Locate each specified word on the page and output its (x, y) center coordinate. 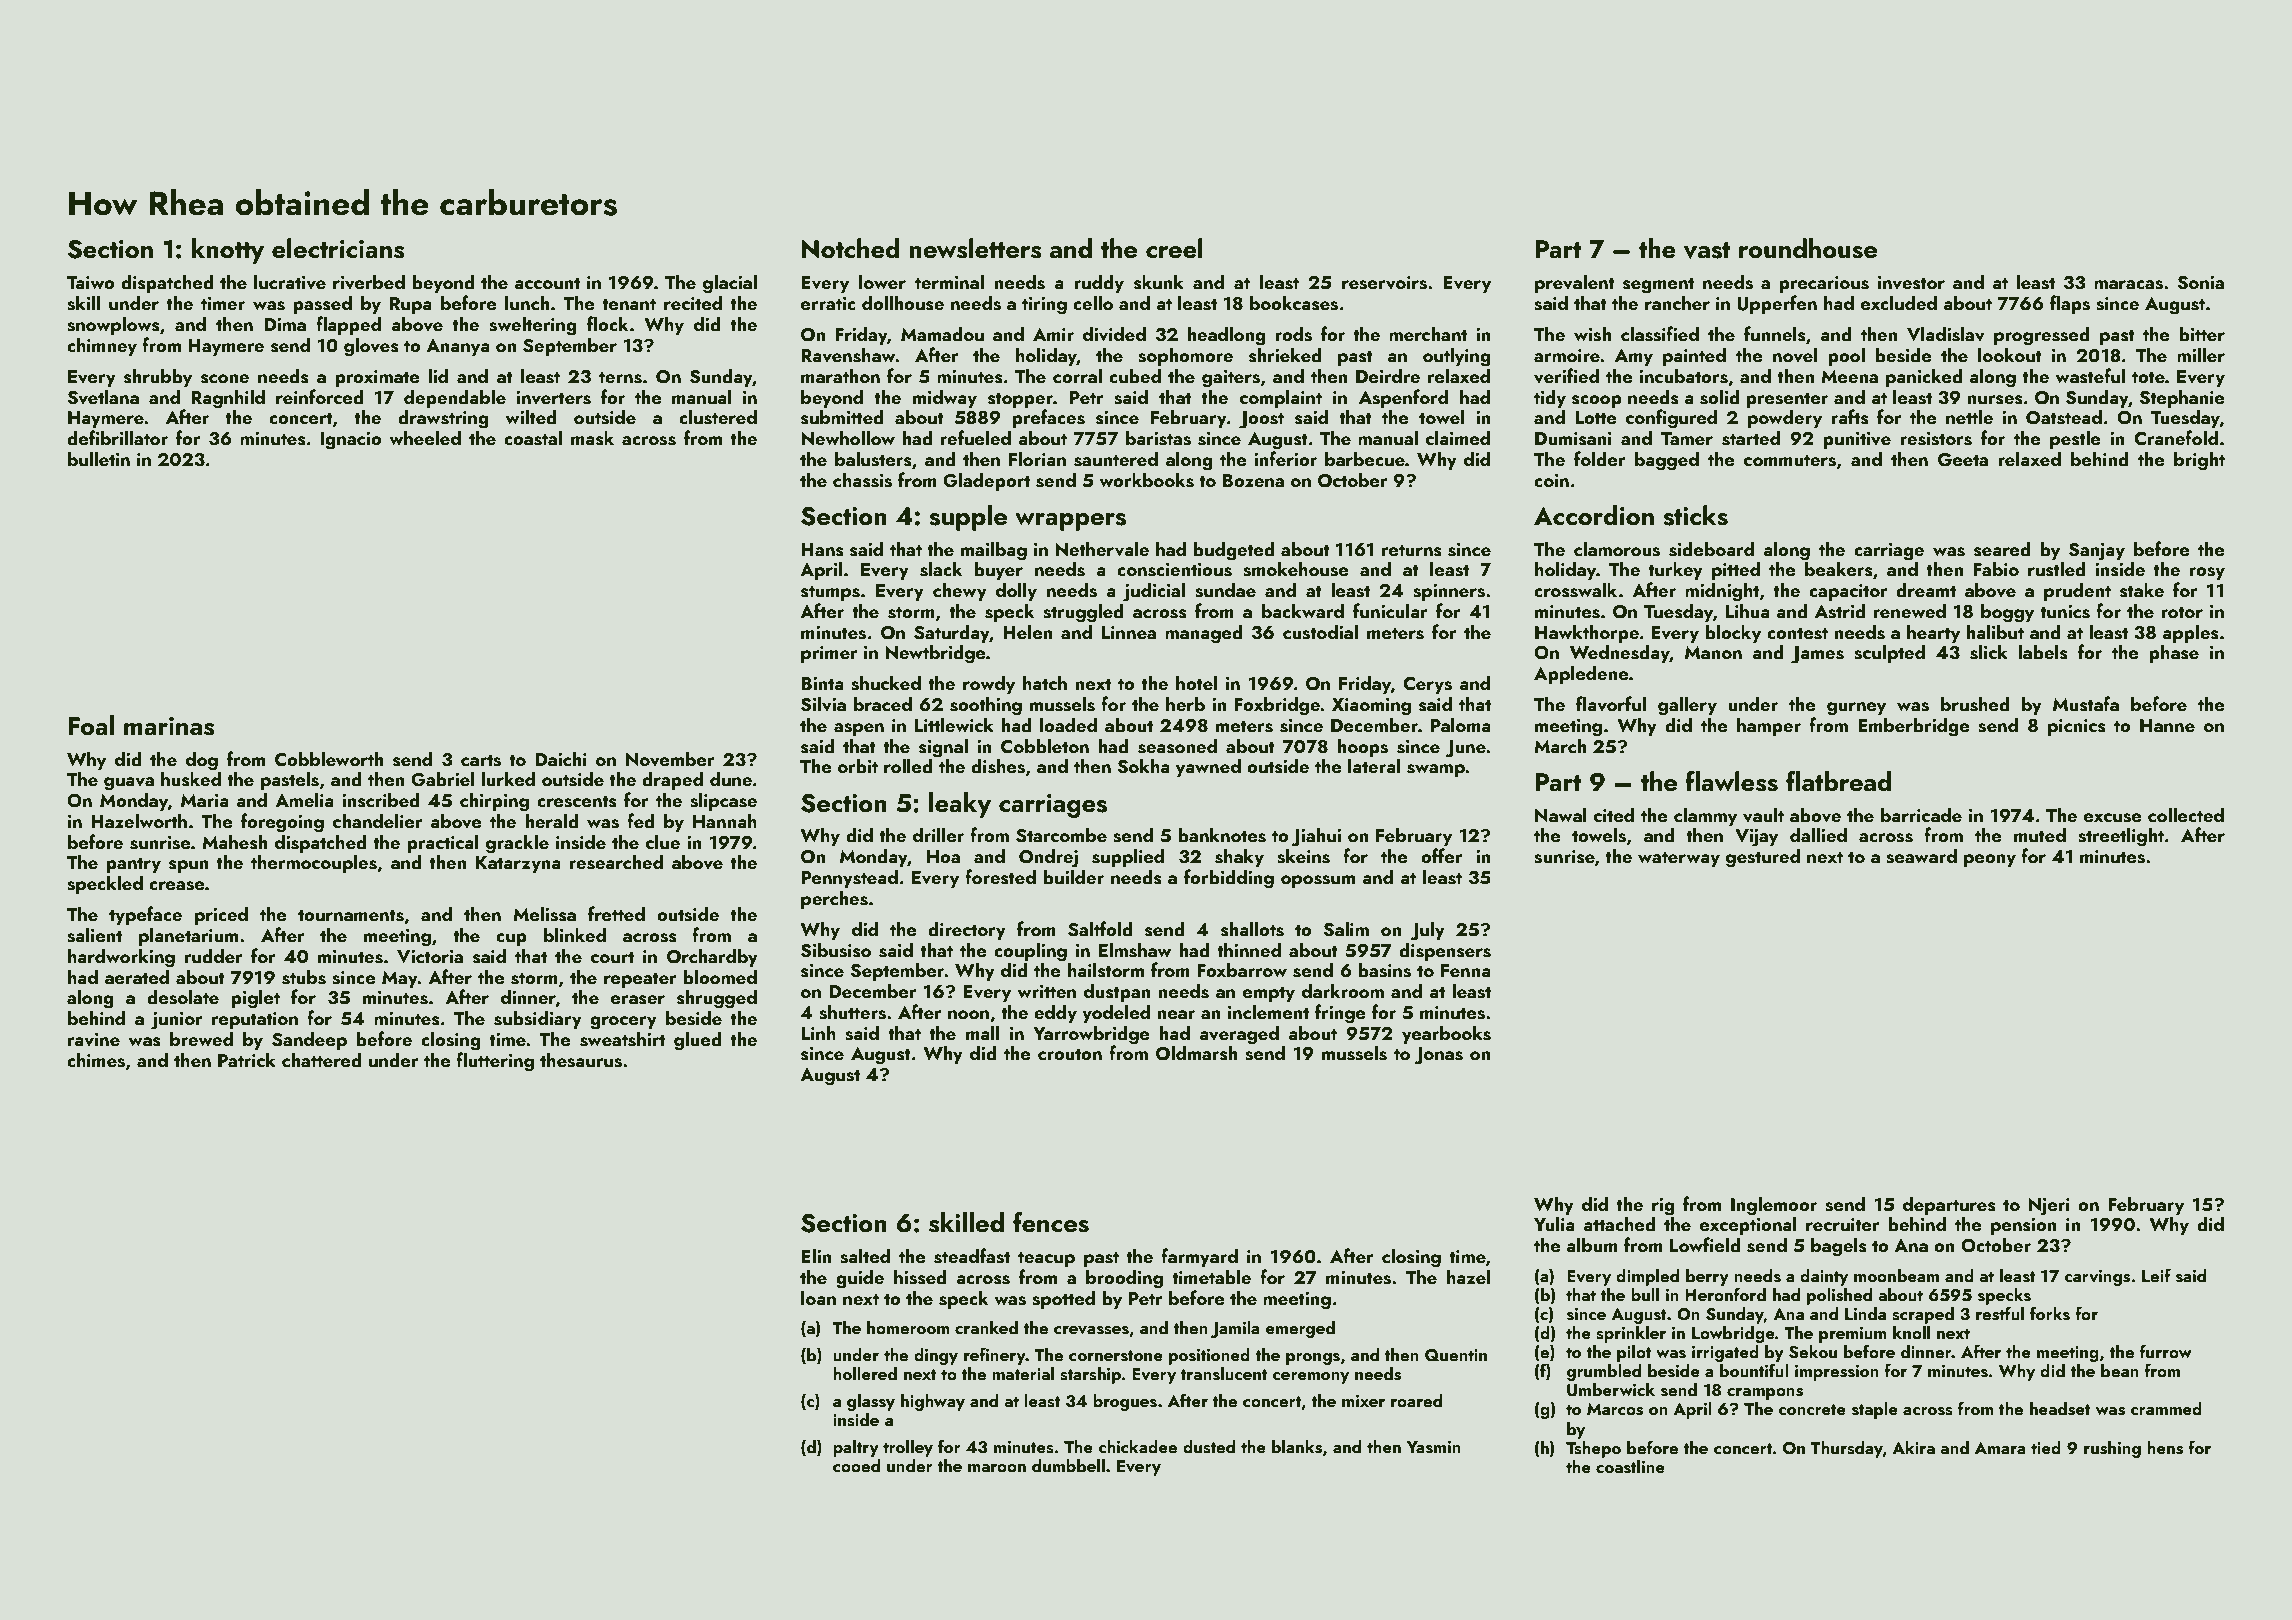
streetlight (2121, 837)
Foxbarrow (1242, 969)
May (400, 979)
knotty (228, 251)
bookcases (1294, 303)
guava (129, 784)
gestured (1763, 858)
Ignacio (351, 441)
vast (1707, 250)
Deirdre (1388, 375)
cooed (856, 1465)
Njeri (2049, 1207)
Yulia (1554, 1223)
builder (1073, 876)
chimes (96, 1060)
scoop (1597, 401)
